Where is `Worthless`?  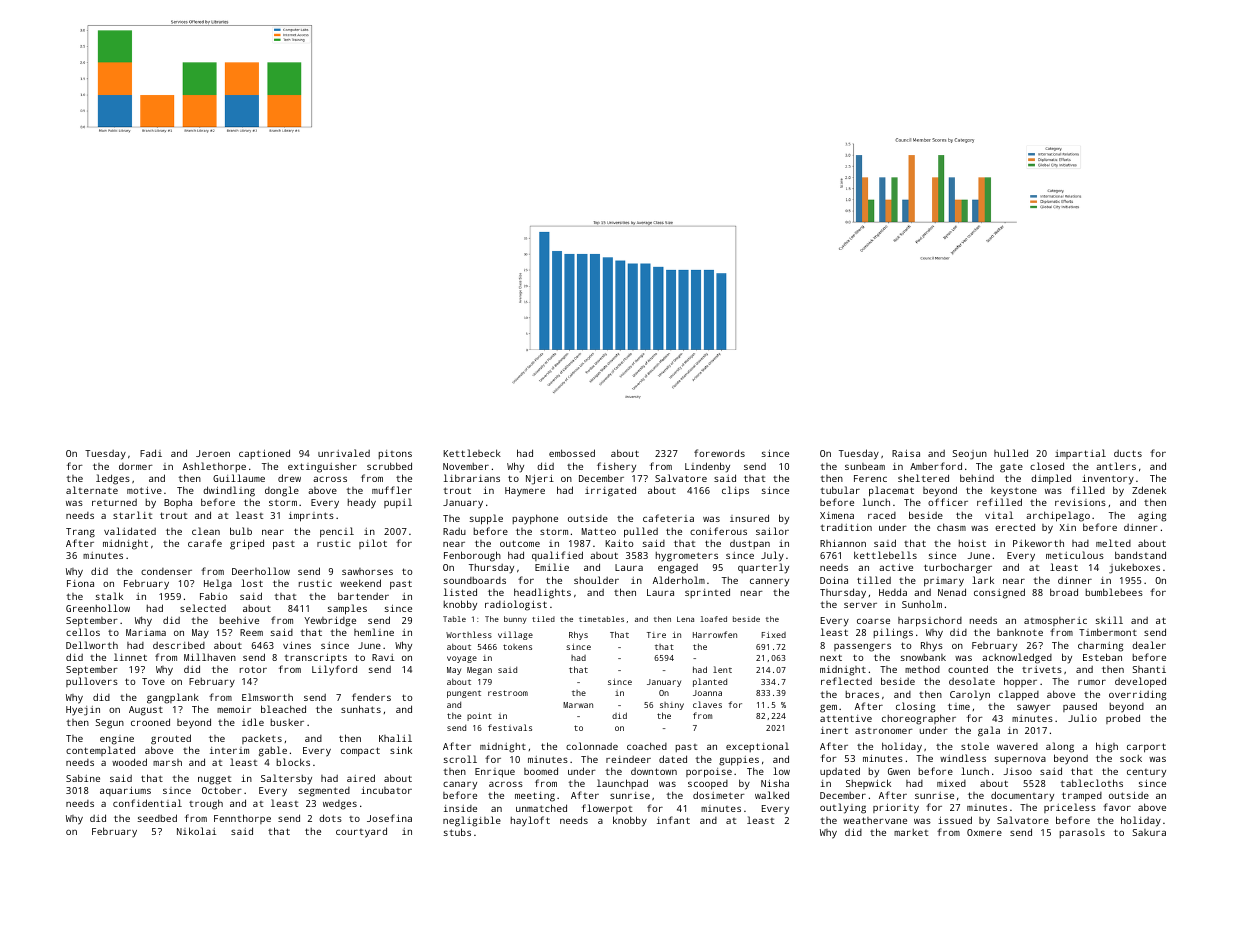 Worthless is located at coordinates (469, 634).
